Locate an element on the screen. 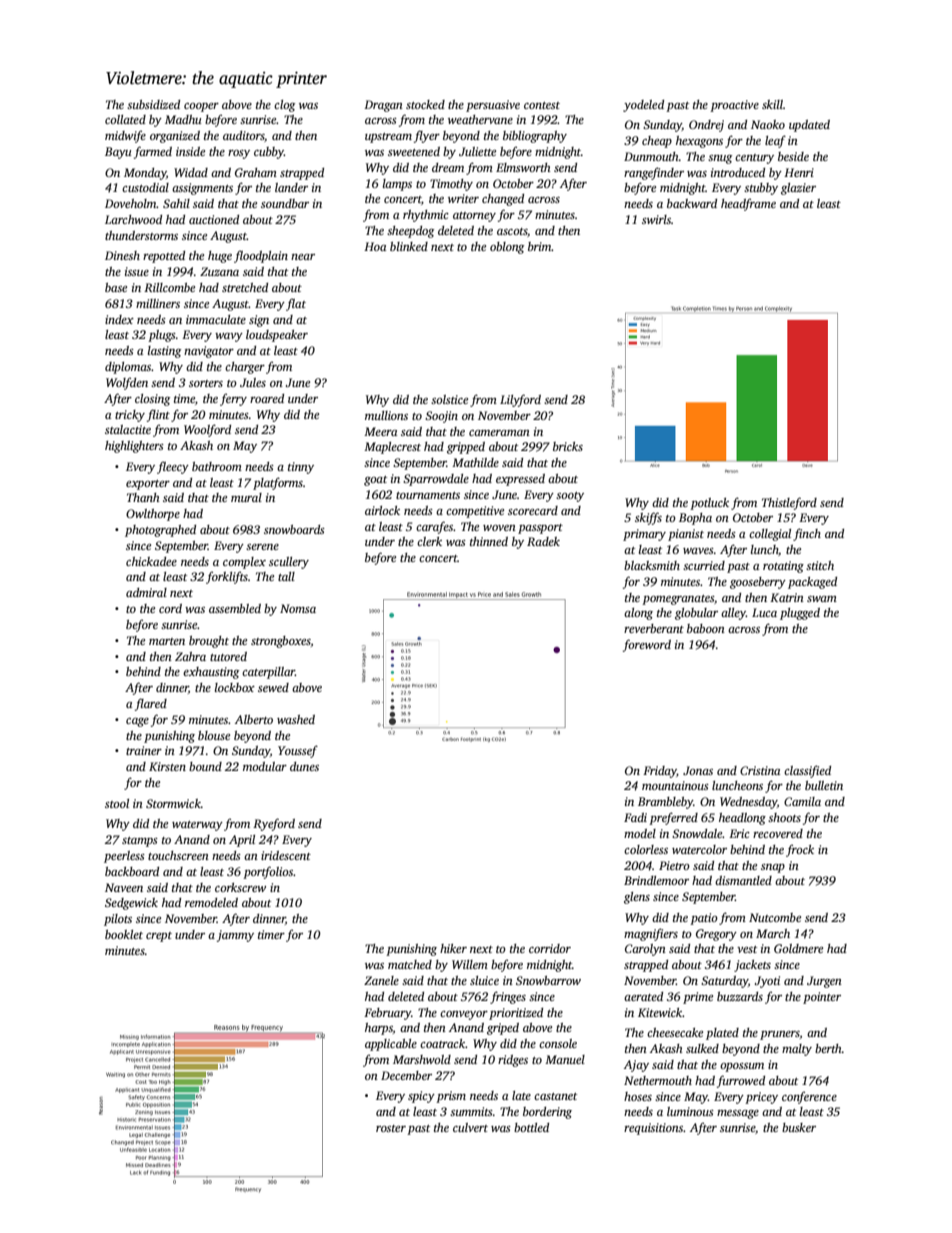 The image size is (952, 1233). rangefinder is located at coordinates (654, 173).
